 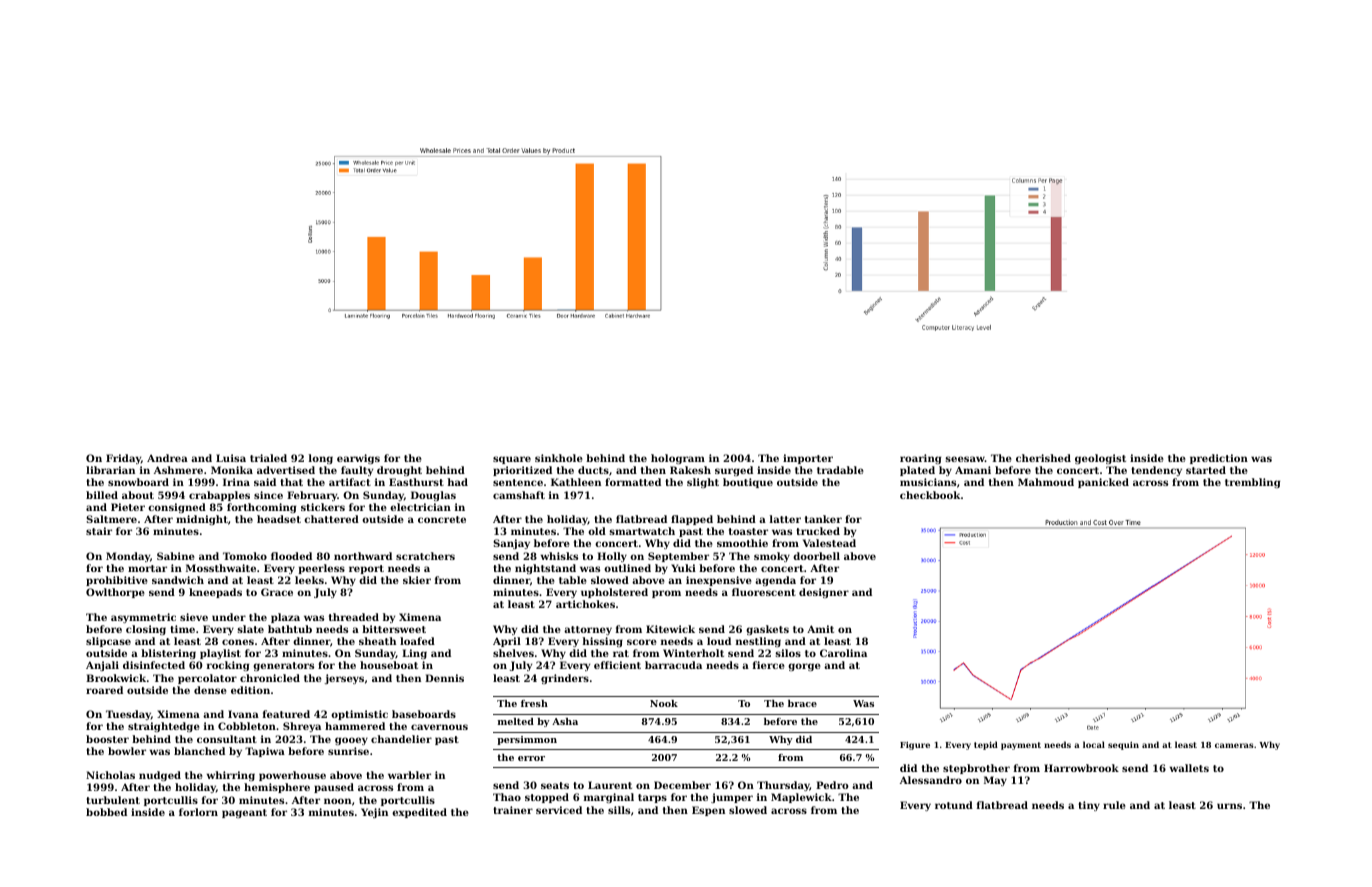 I want to click on stepbrother, so click(x=976, y=769).
